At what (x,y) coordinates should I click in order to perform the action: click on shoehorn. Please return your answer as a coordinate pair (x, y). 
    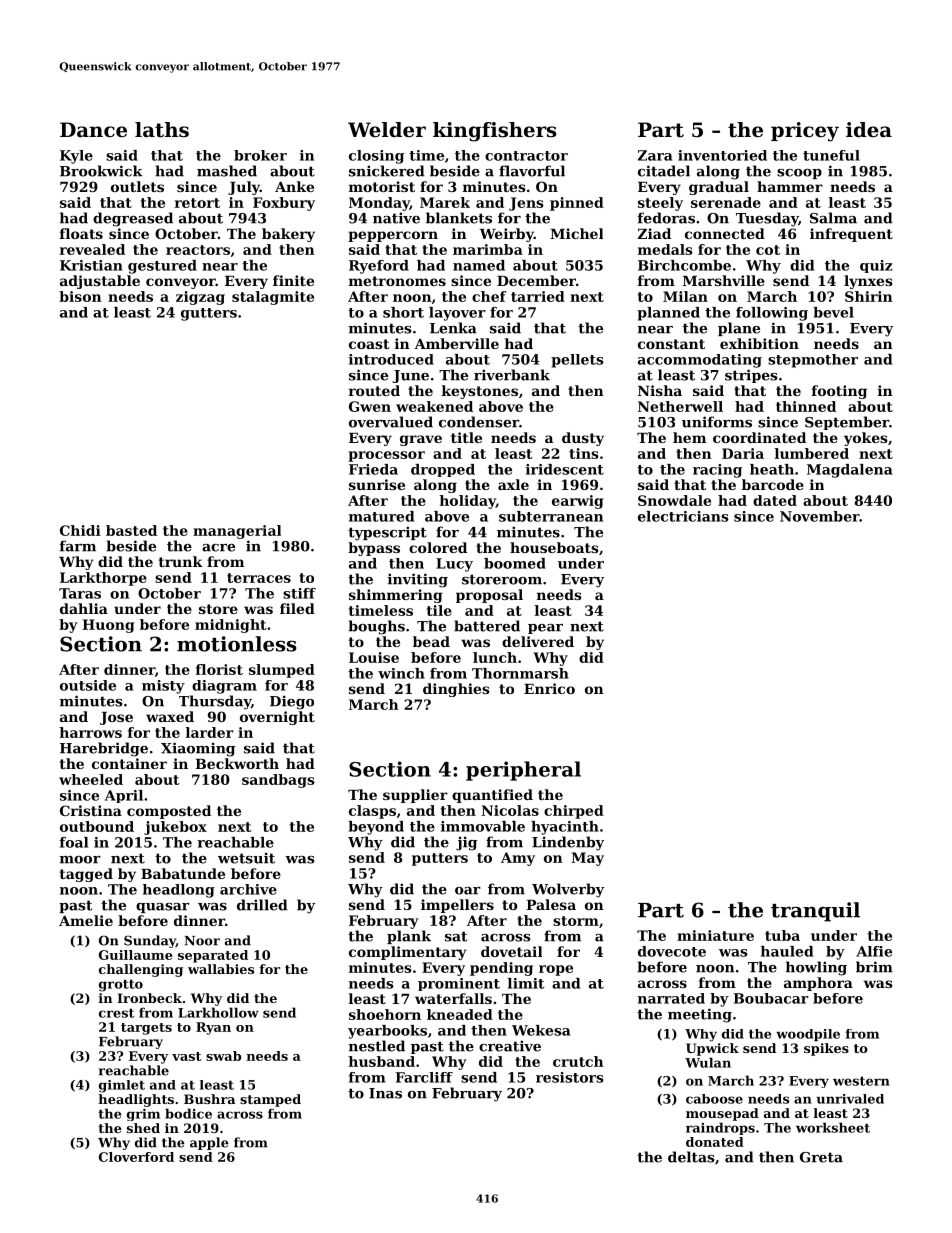
    Looking at the image, I should click on (385, 1014).
